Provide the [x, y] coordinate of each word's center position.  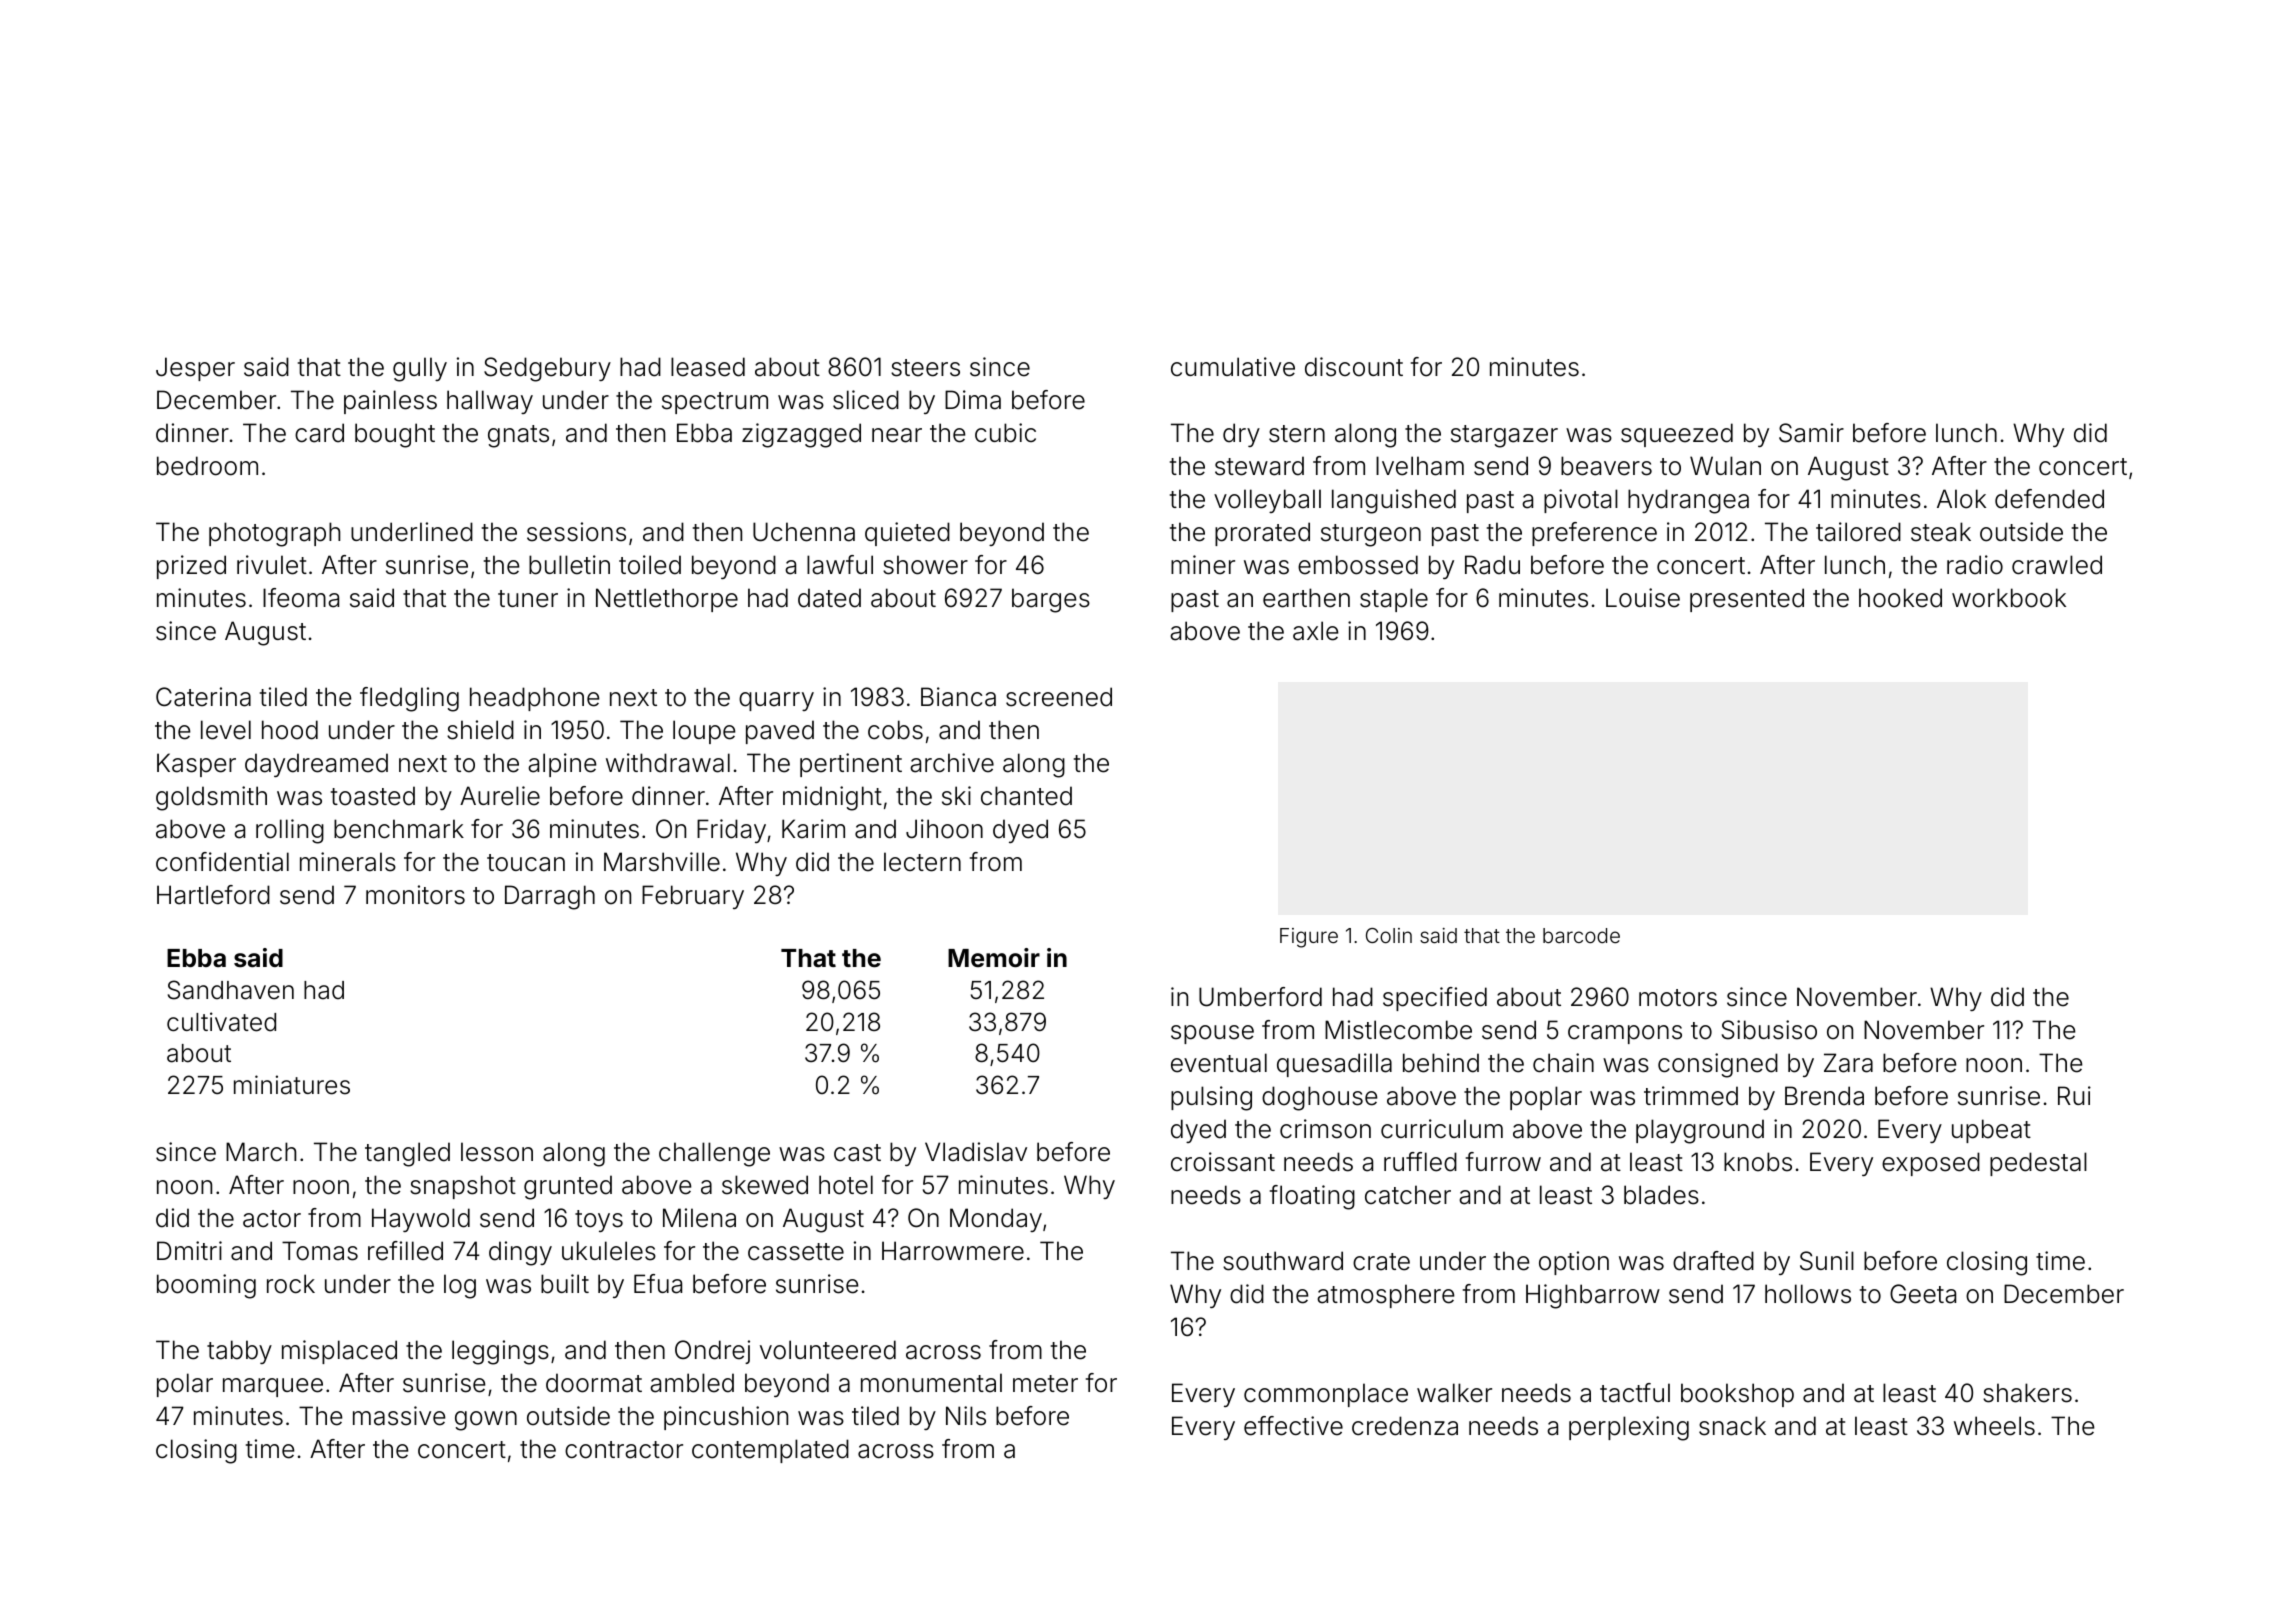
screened [1059, 697]
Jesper [195, 369]
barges [1051, 600]
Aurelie [500, 796]
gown [486, 1421]
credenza [1405, 1426]
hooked [1900, 598]
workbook [2009, 598]
